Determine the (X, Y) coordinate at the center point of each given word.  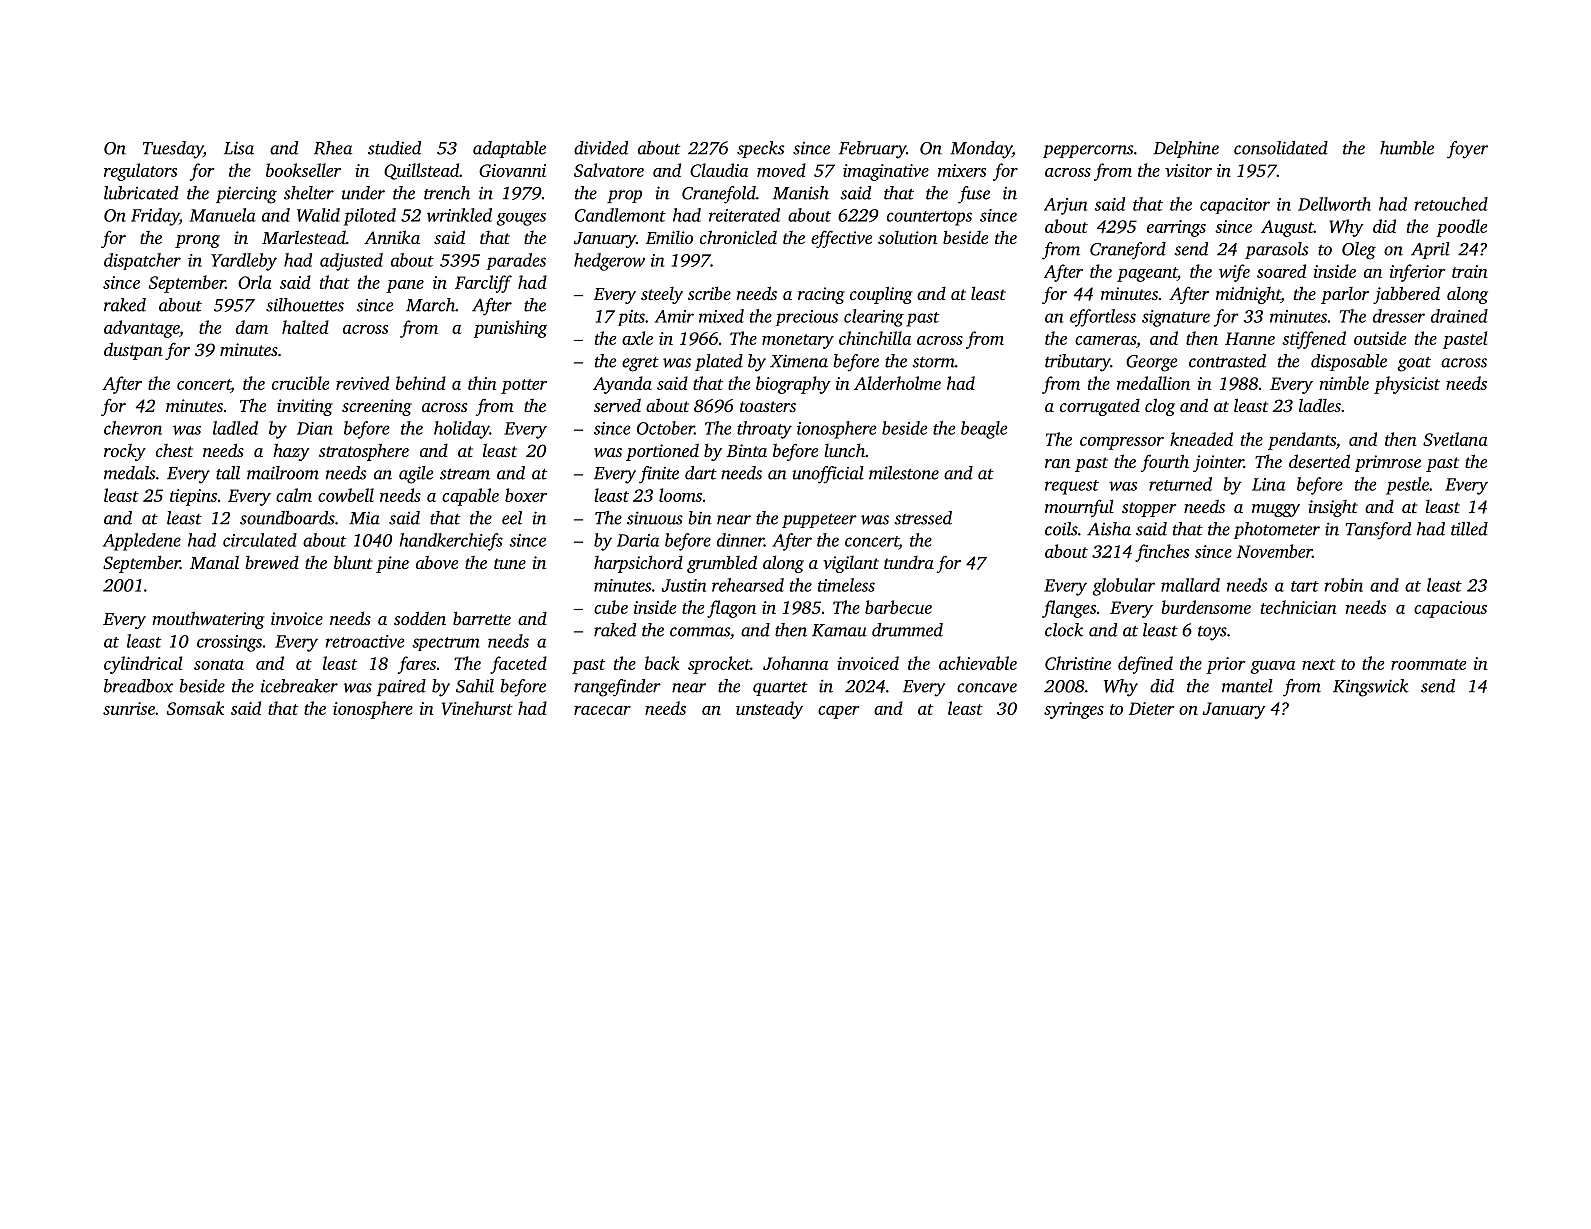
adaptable (509, 149)
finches (1162, 553)
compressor (1122, 443)
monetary (798, 341)
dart (701, 473)
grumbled (722, 564)
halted (305, 327)
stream (465, 474)
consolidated (1281, 148)
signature (1176, 318)
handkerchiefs (451, 542)
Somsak (195, 708)
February (872, 150)
